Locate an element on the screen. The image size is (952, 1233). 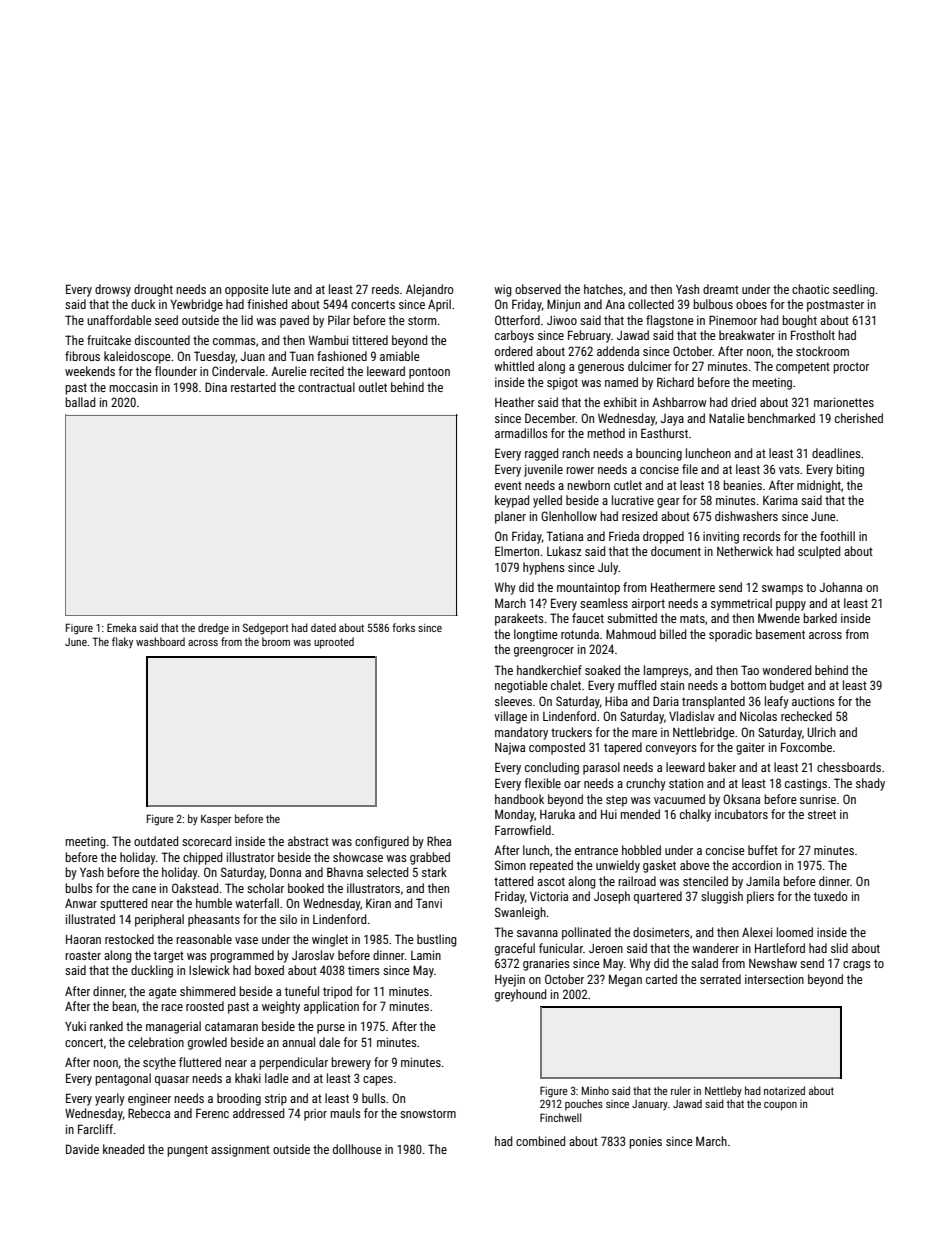
Jamila is located at coordinates (763, 881).
